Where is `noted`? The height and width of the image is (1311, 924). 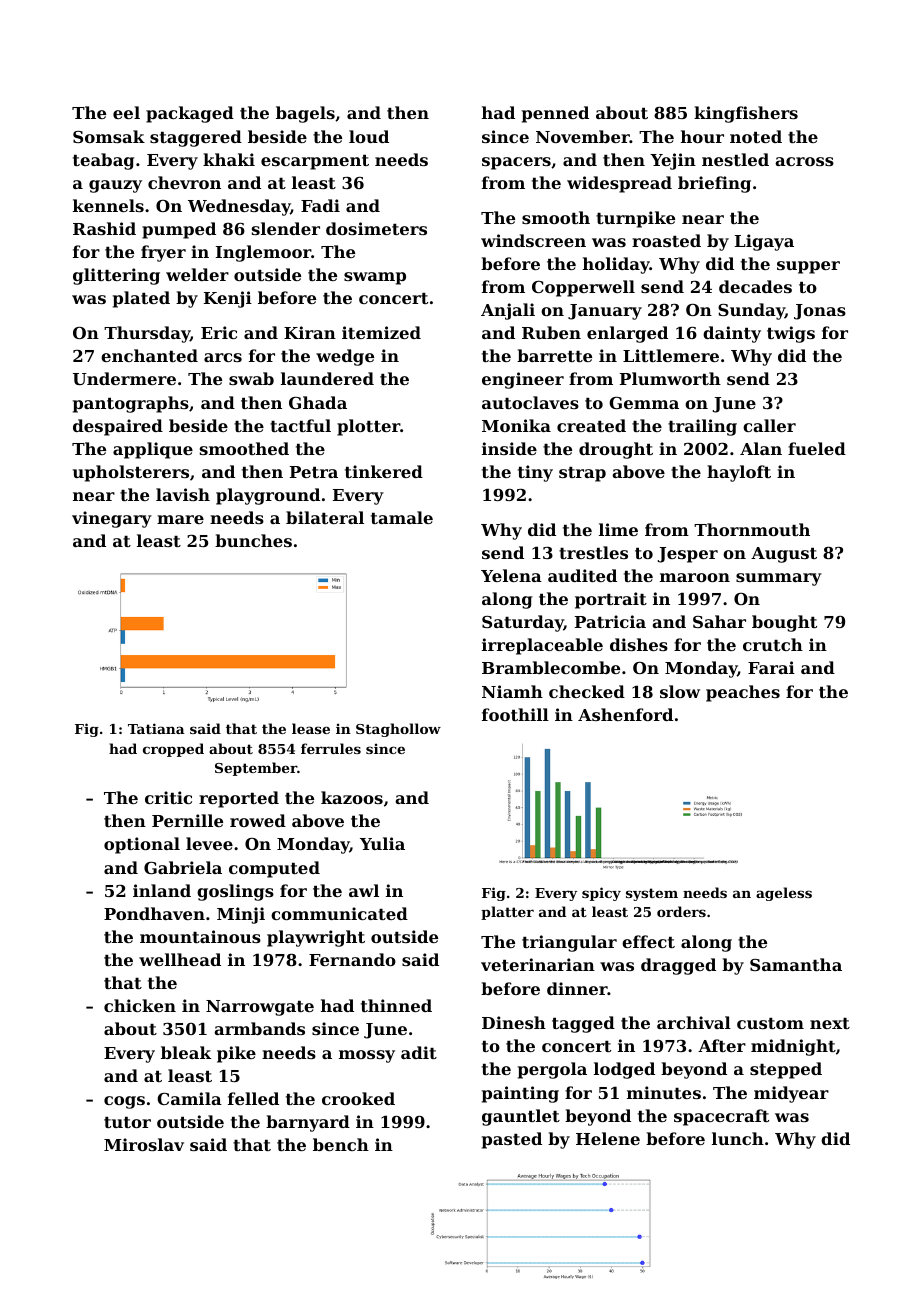
noted is located at coordinates (756, 136).
